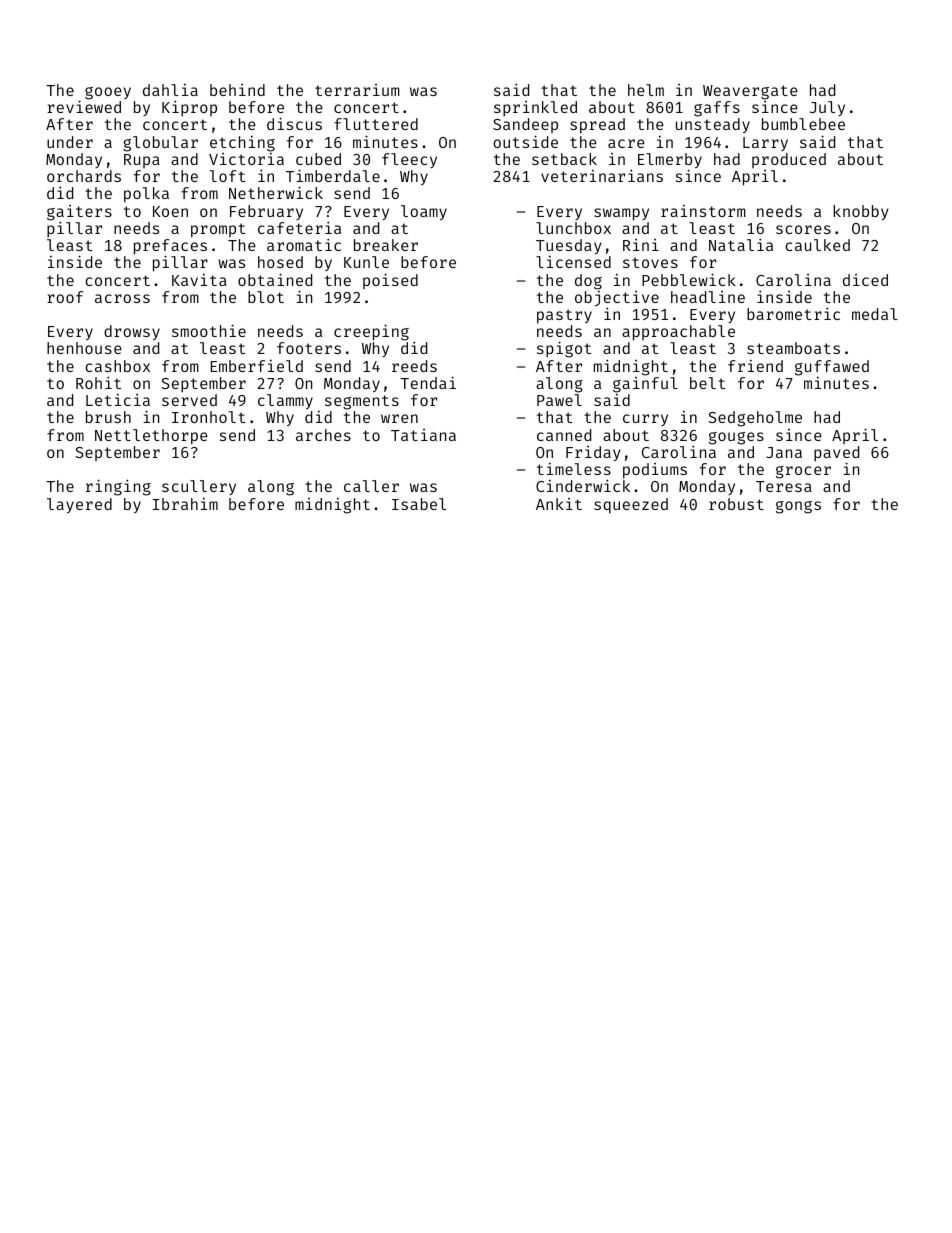 This document has height=1233, width=952. What do you see at coordinates (170, 211) in the document?
I see `Koen` at bounding box center [170, 211].
